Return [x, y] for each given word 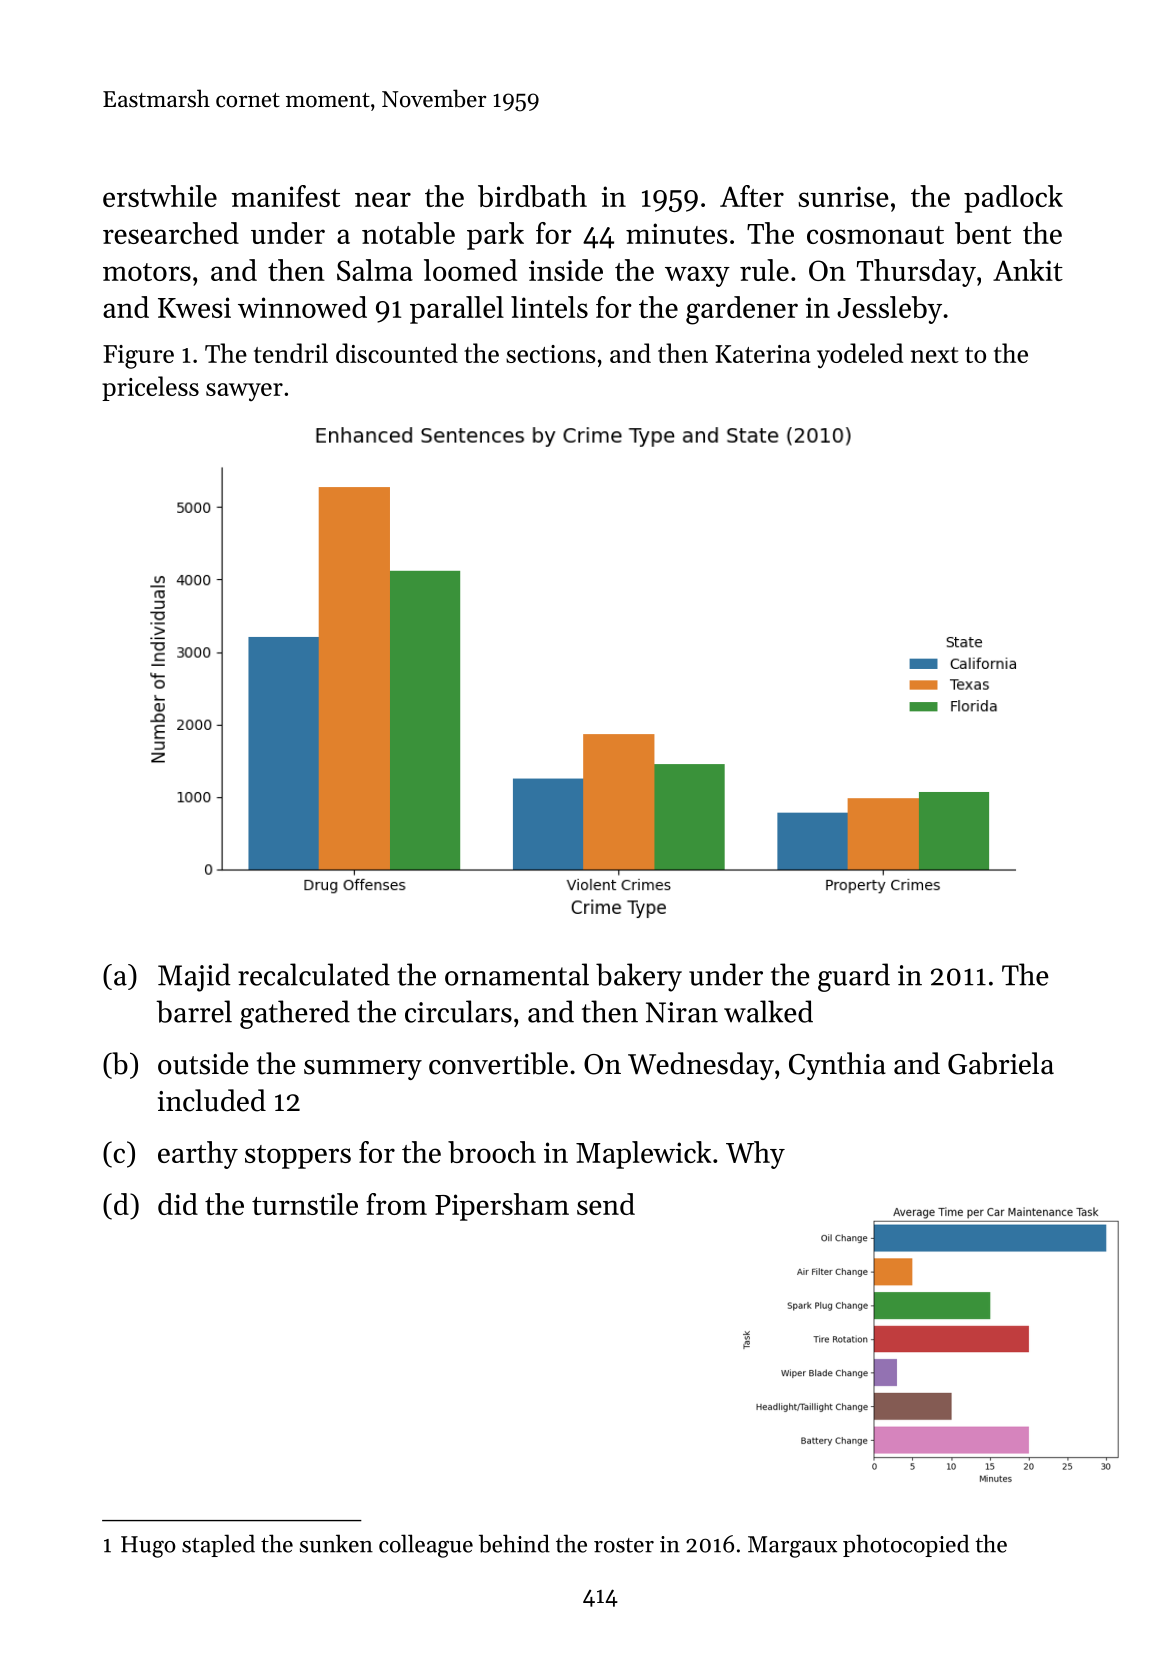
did [178, 1204]
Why [755, 1155]
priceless [150, 388]
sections [551, 354]
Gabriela [1001, 1063]
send [606, 1204]
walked [768, 1011]
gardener [742, 310]
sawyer [244, 392]
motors [147, 272]
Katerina [763, 354]
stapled [218, 1545]
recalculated [314, 974]
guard [854, 977]
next [935, 355]
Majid [194, 977]
